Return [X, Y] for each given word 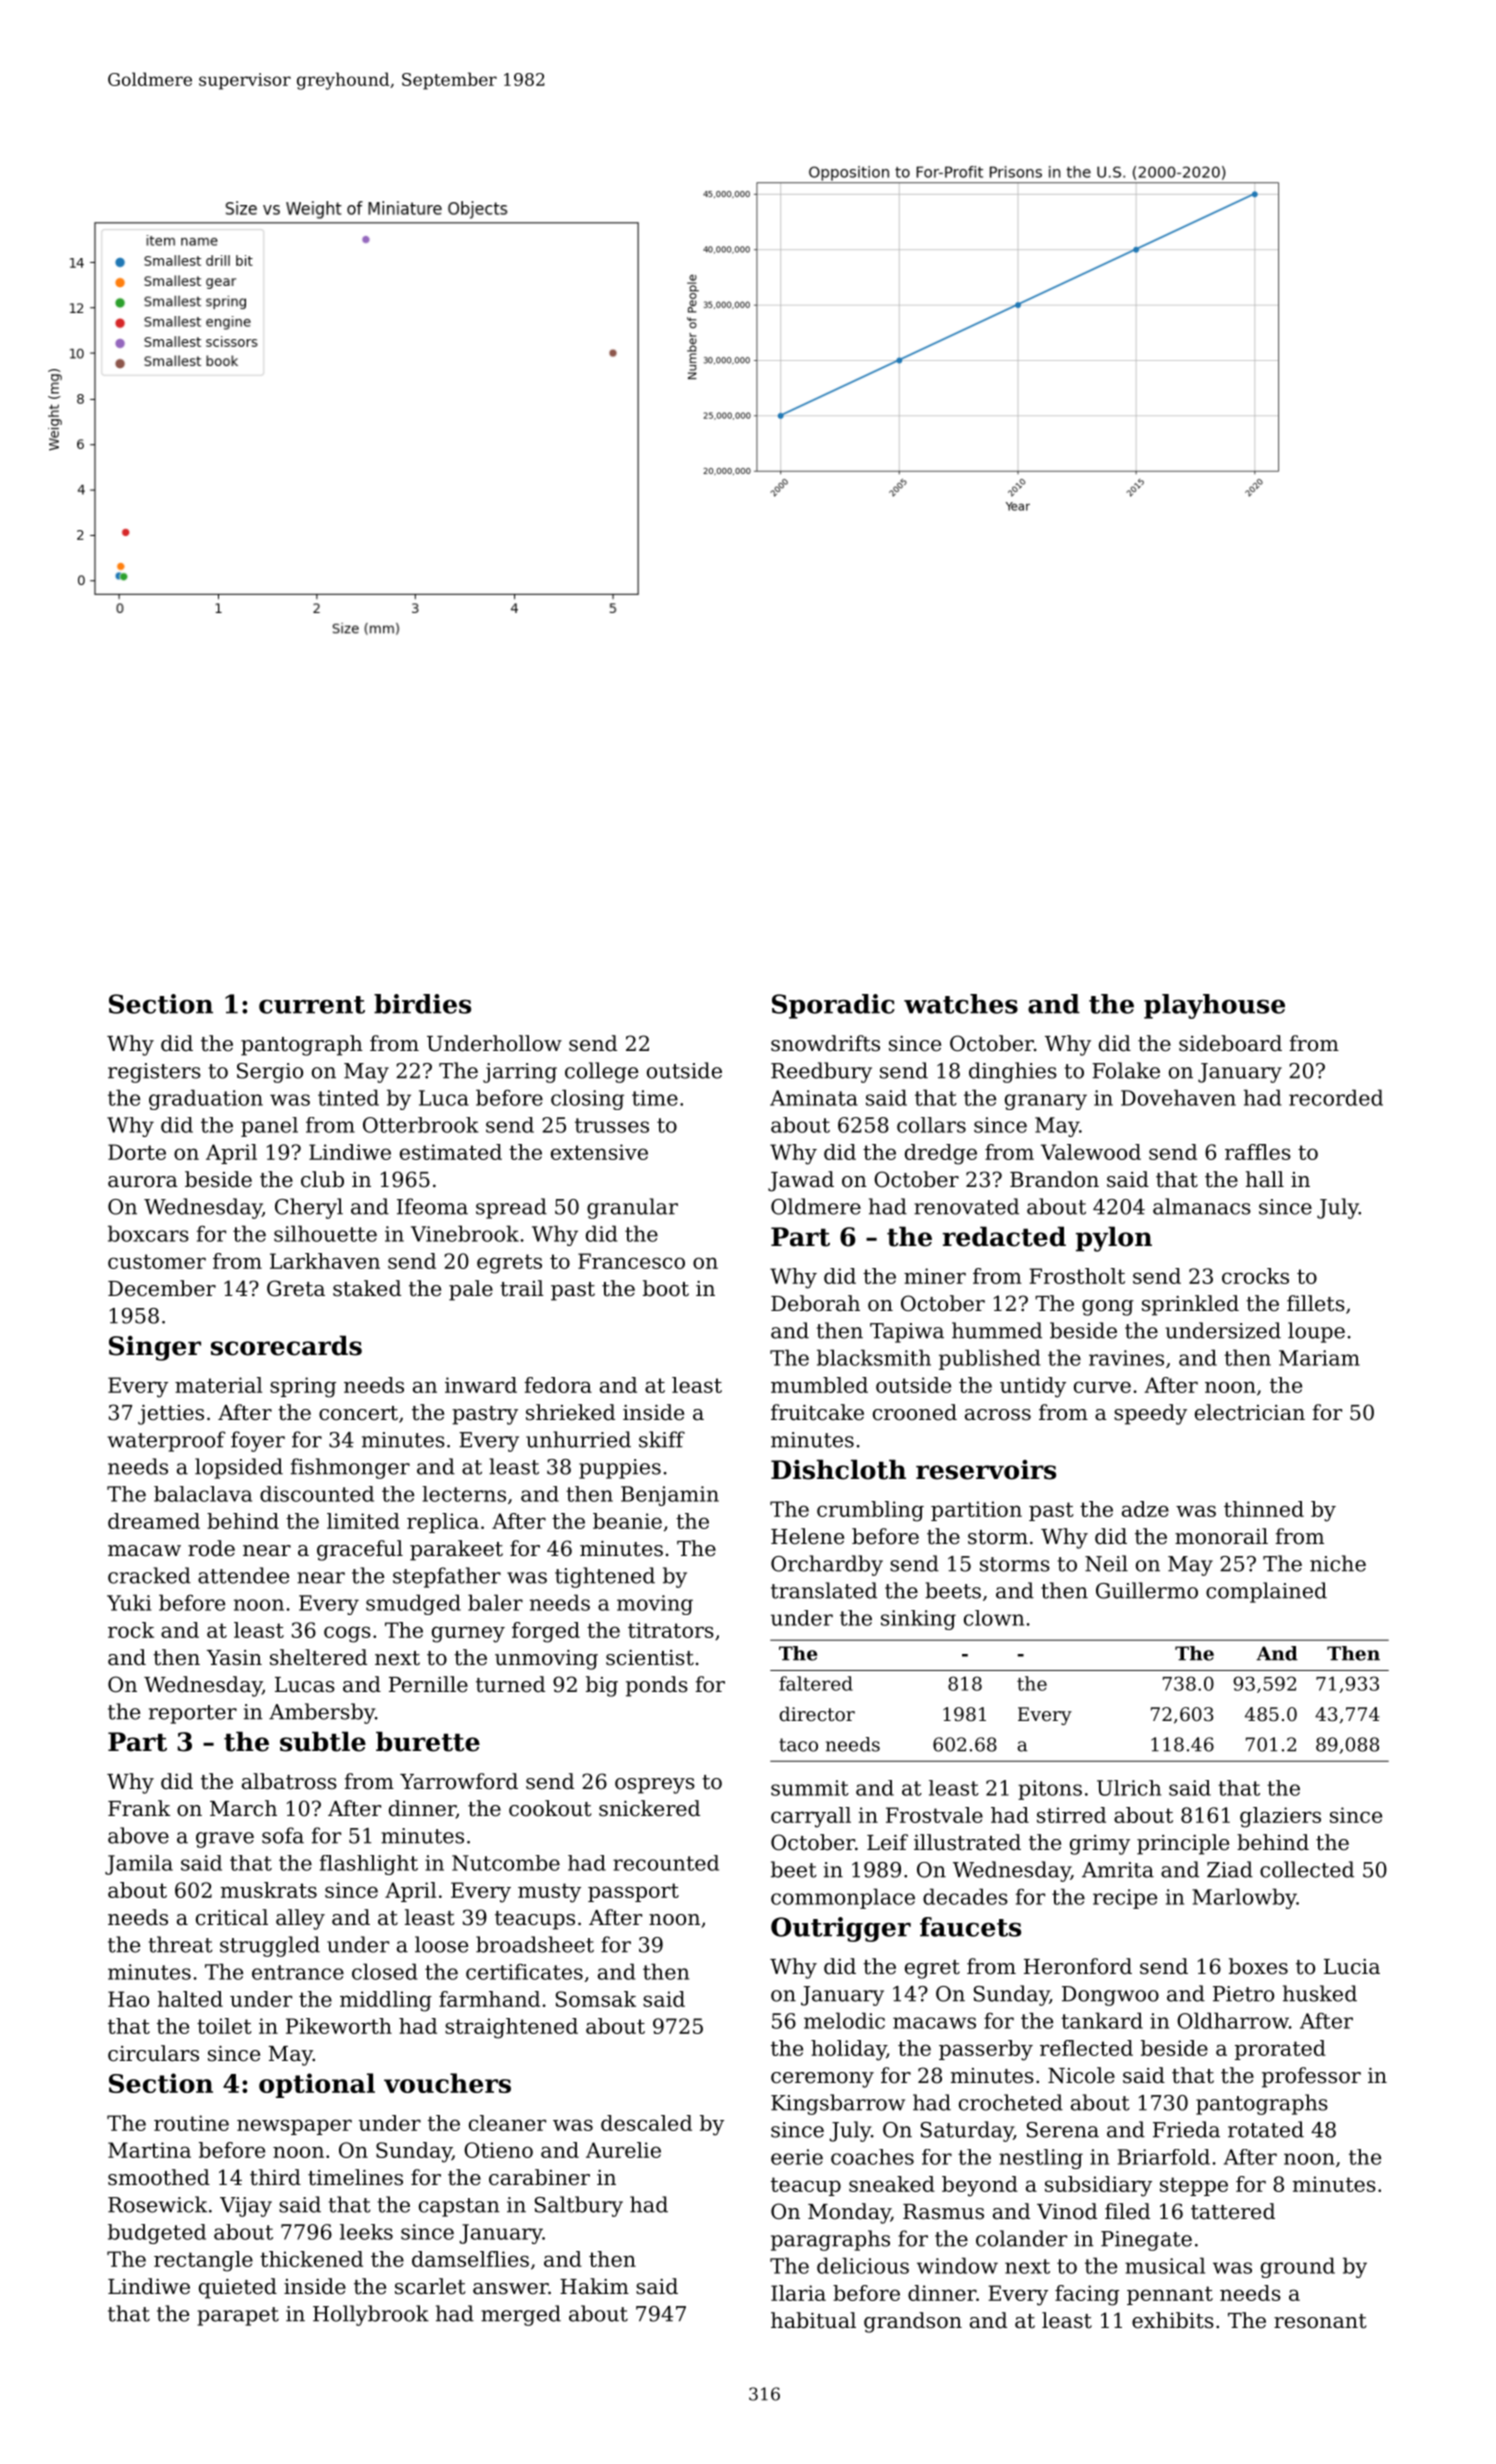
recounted [666, 1863]
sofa [283, 1835]
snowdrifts [825, 1043]
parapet [238, 2316]
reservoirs [986, 1470]
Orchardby [827, 1565]
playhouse [1214, 1006]
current [312, 1005]
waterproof [166, 1441]
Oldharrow [1233, 2020]
